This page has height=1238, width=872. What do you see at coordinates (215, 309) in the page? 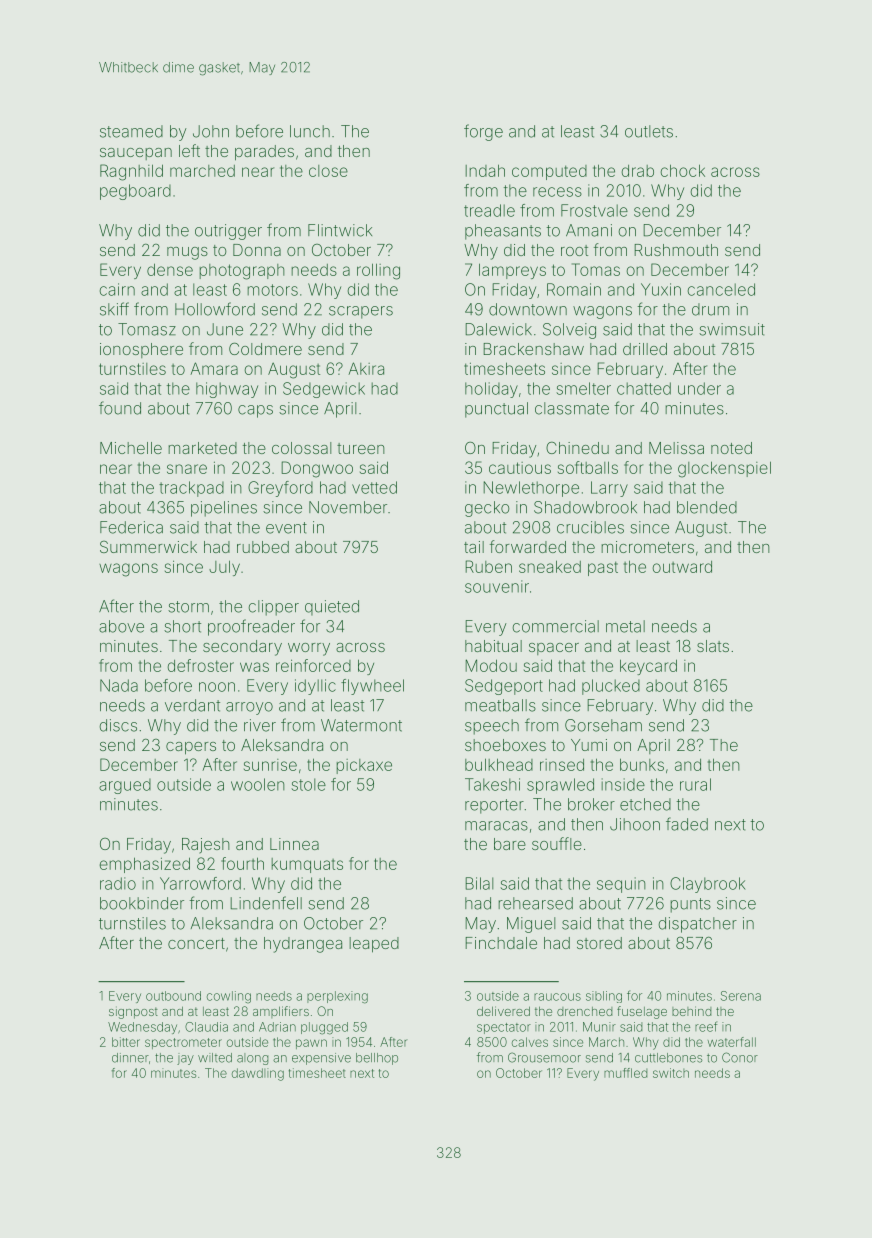
I see `Hollowford` at bounding box center [215, 309].
